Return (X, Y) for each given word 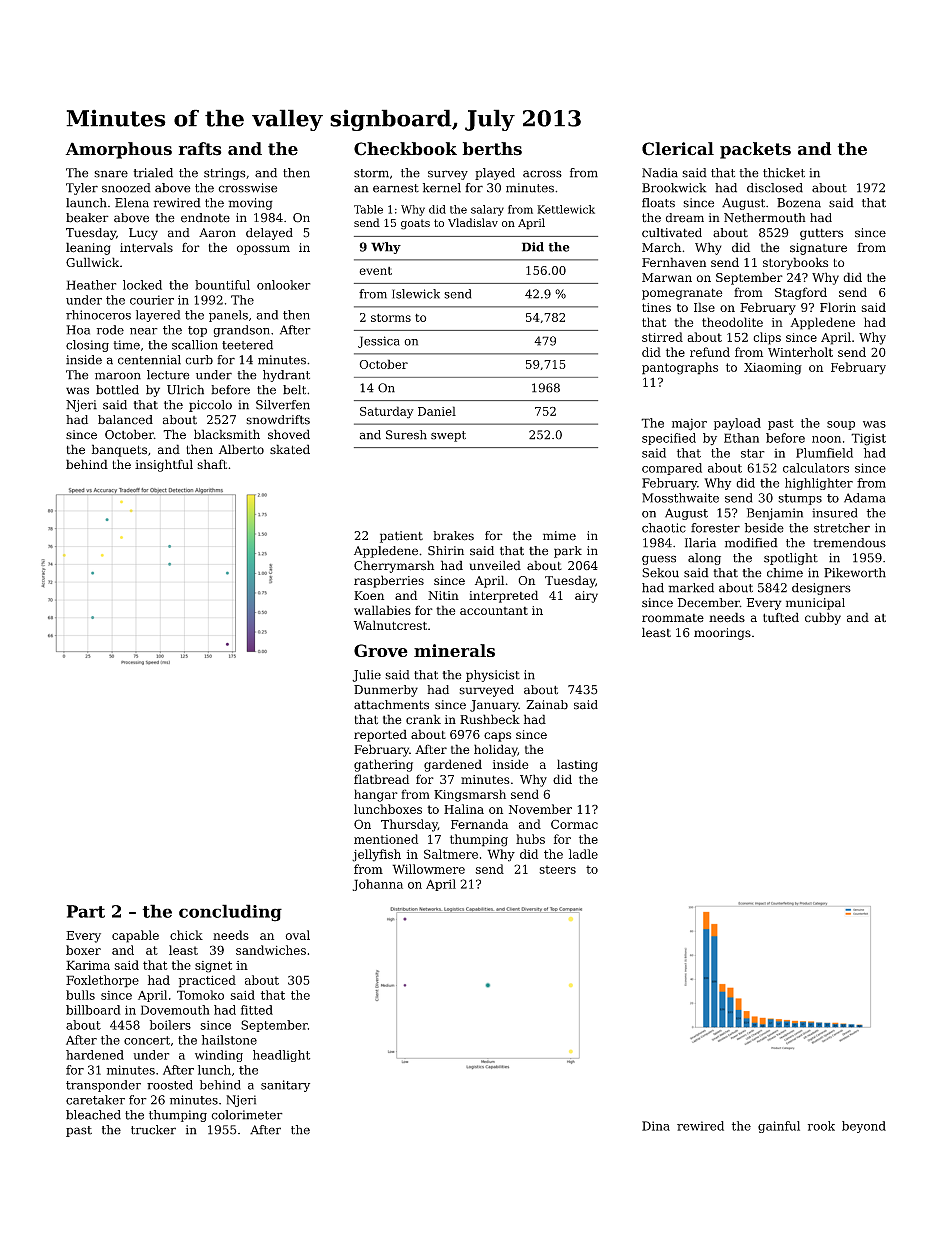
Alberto (241, 449)
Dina (656, 1126)
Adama (864, 498)
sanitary (285, 1086)
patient (401, 537)
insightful (164, 465)
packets (755, 150)
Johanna (378, 885)
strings (225, 174)
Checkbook (405, 149)
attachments (391, 705)
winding (219, 1056)
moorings (722, 634)
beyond (864, 1127)
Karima (88, 965)
